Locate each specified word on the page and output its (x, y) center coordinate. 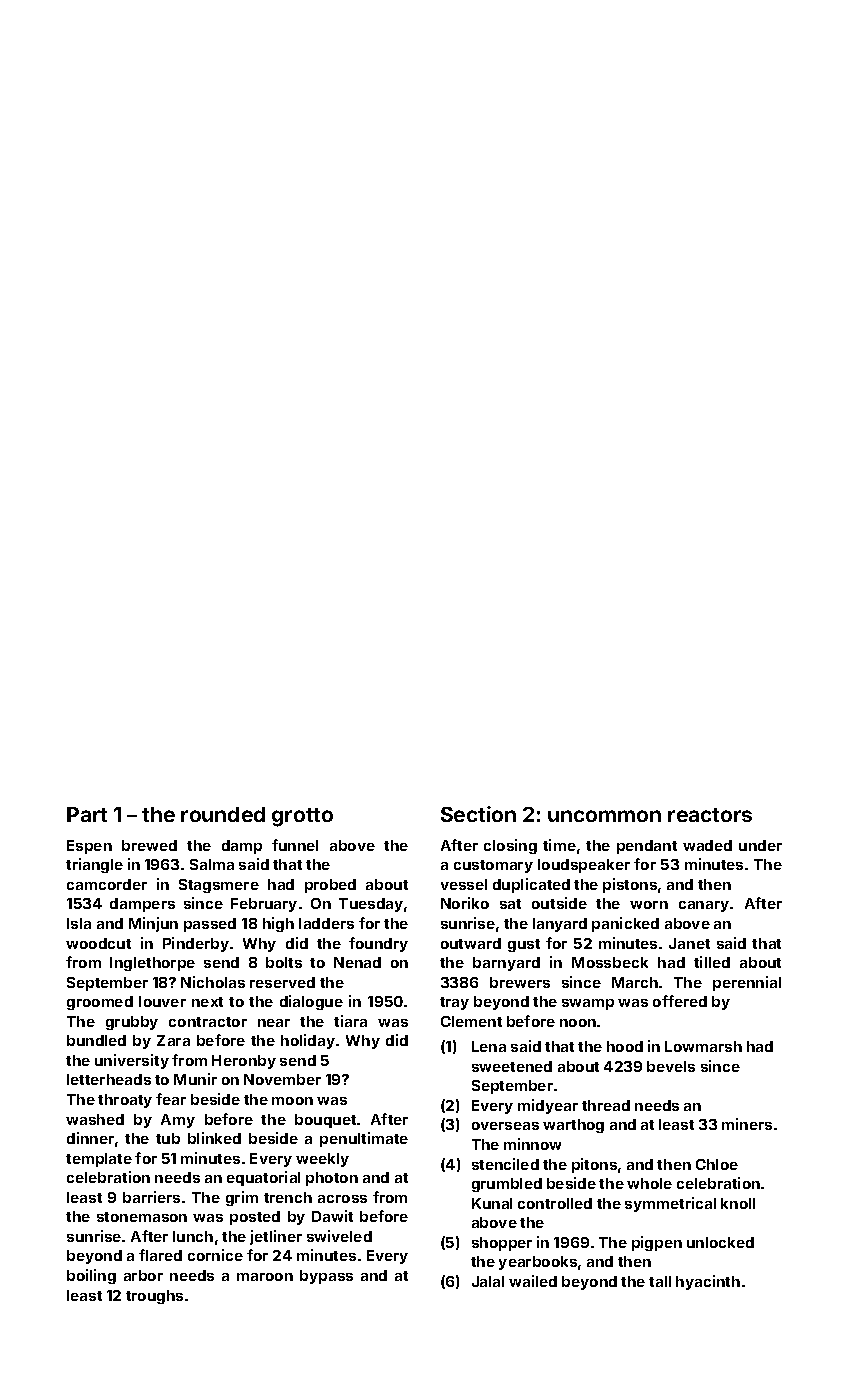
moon (292, 1101)
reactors (710, 815)
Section (478, 814)
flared (160, 1255)
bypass (326, 1277)
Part (87, 814)
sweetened (512, 1066)
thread (606, 1105)
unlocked (720, 1242)
